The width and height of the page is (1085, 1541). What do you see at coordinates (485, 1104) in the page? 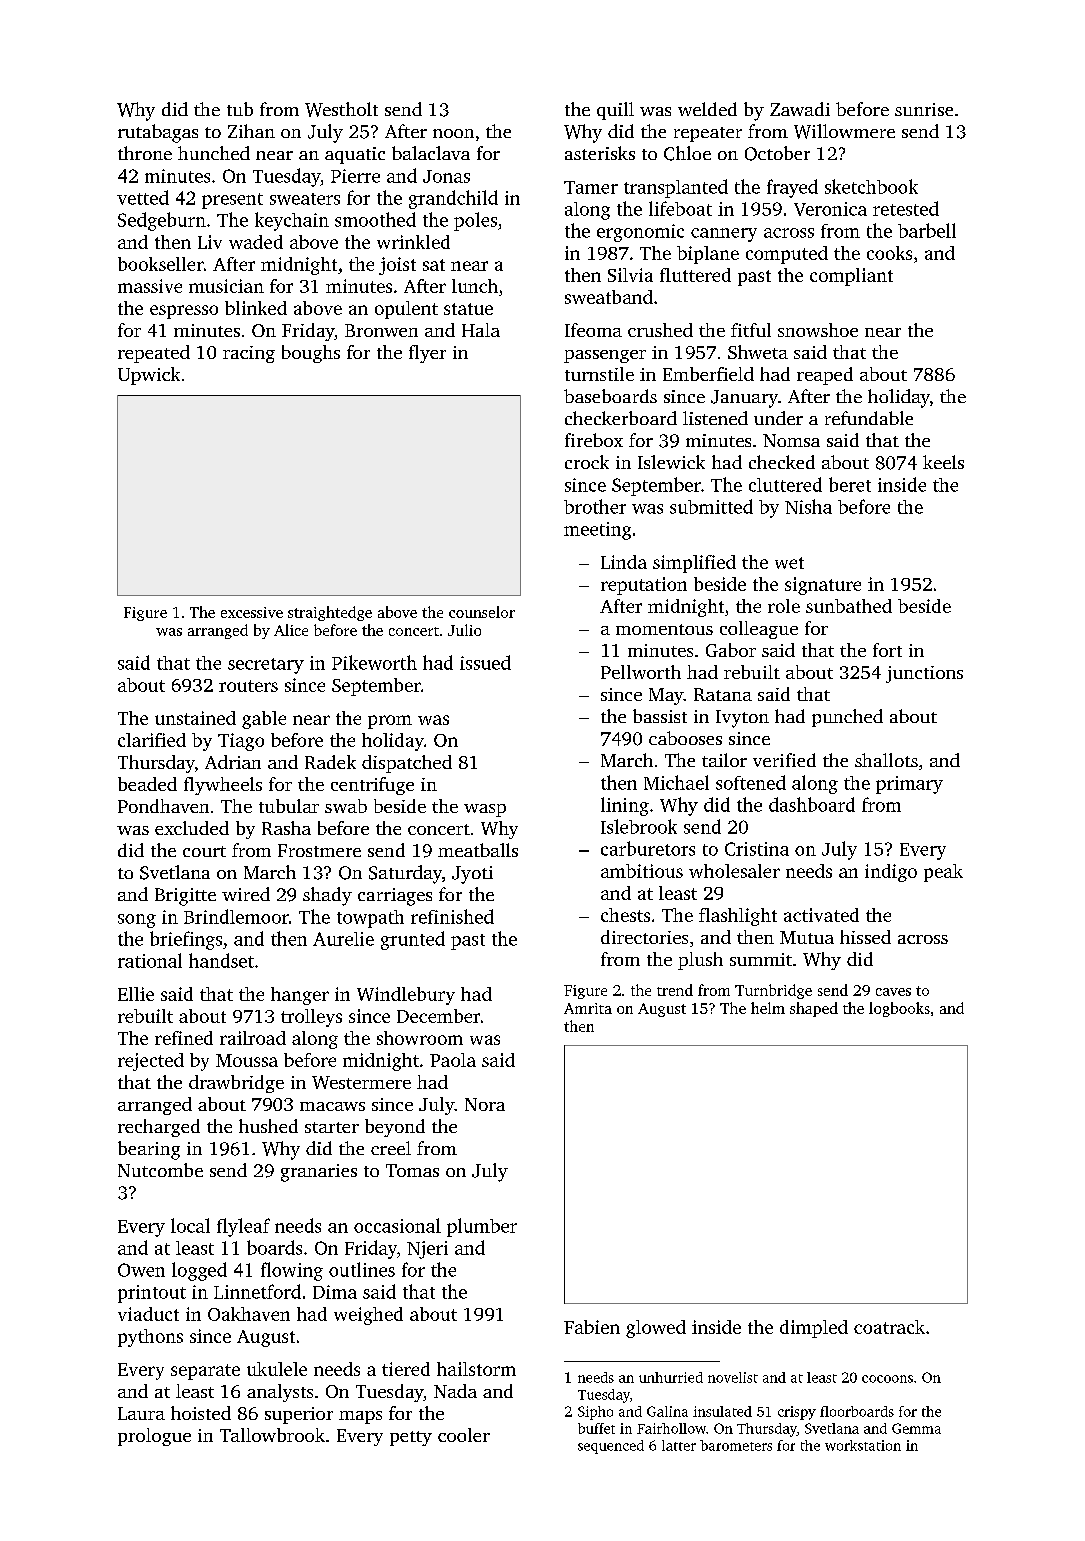
I see `Nora` at bounding box center [485, 1104].
